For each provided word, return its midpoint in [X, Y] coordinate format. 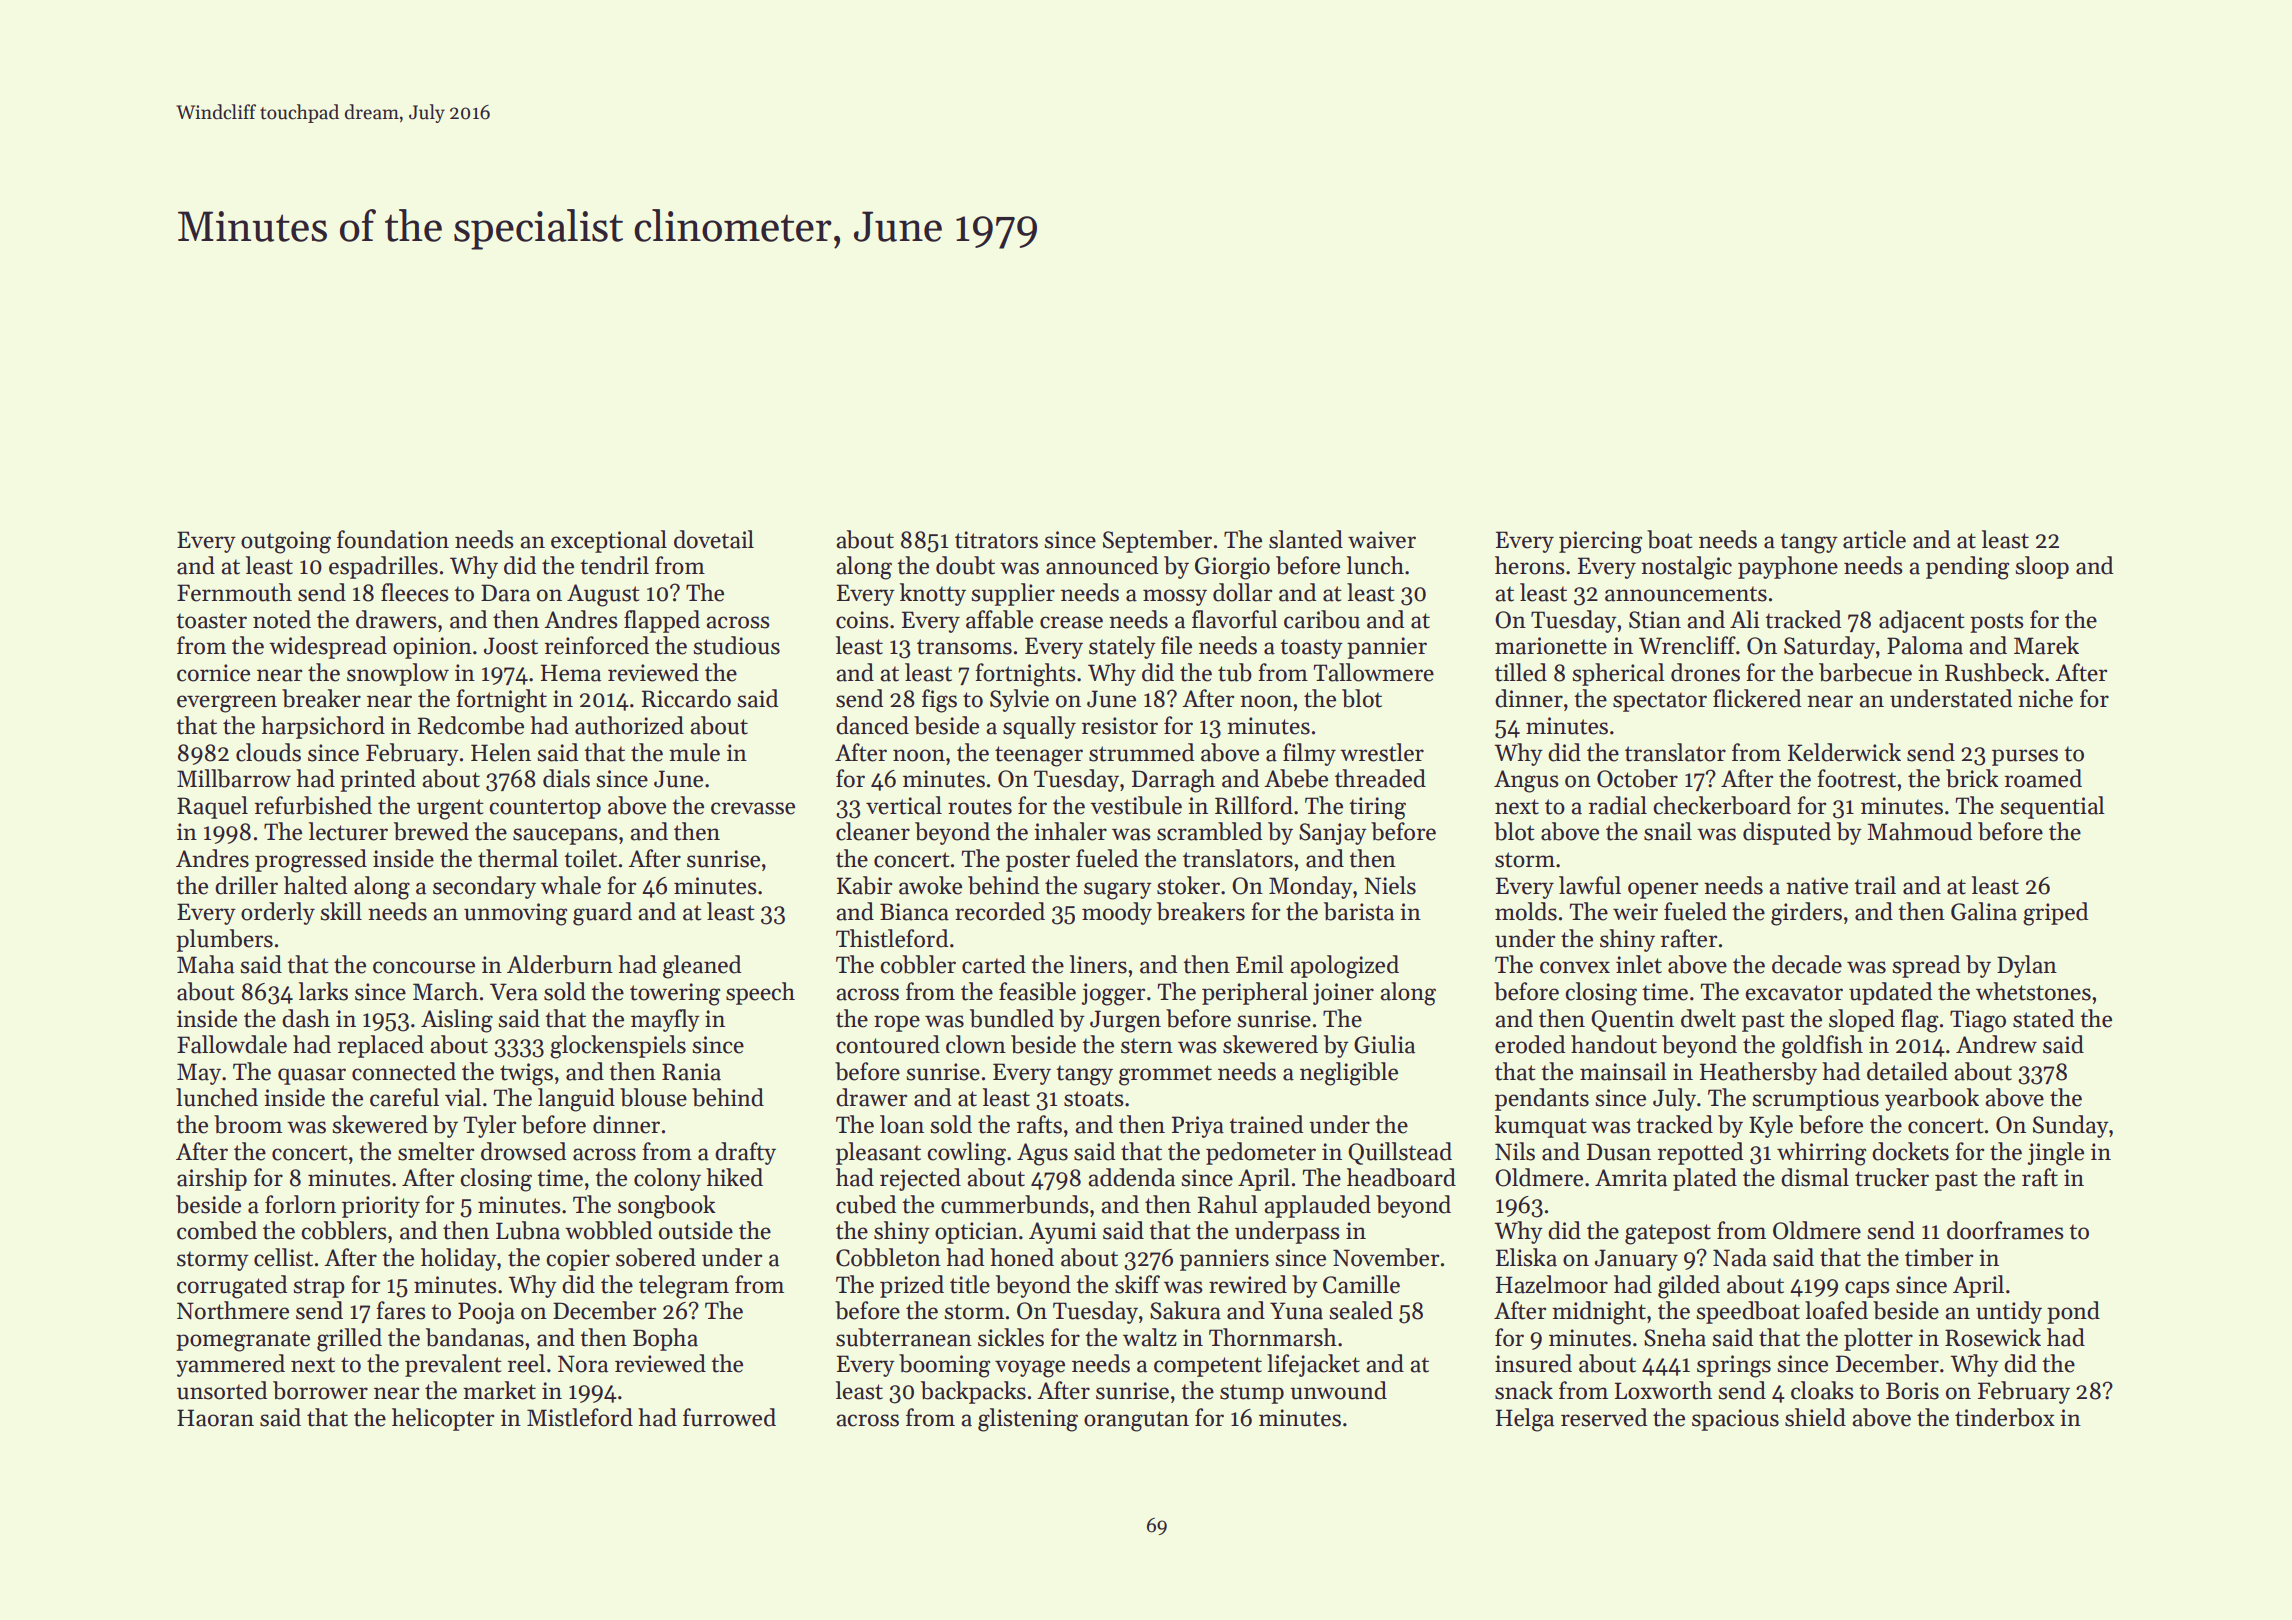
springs [1734, 1366]
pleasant [878, 1153]
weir [1635, 912]
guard [602, 914]
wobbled [608, 1230]
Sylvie [1019, 700]
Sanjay [1333, 834]
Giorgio [1232, 568]
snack [1524, 1390]
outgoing [286, 542]
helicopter [443, 1419]
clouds [268, 752]
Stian [1655, 620]
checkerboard [1722, 805]
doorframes [2005, 1230]
